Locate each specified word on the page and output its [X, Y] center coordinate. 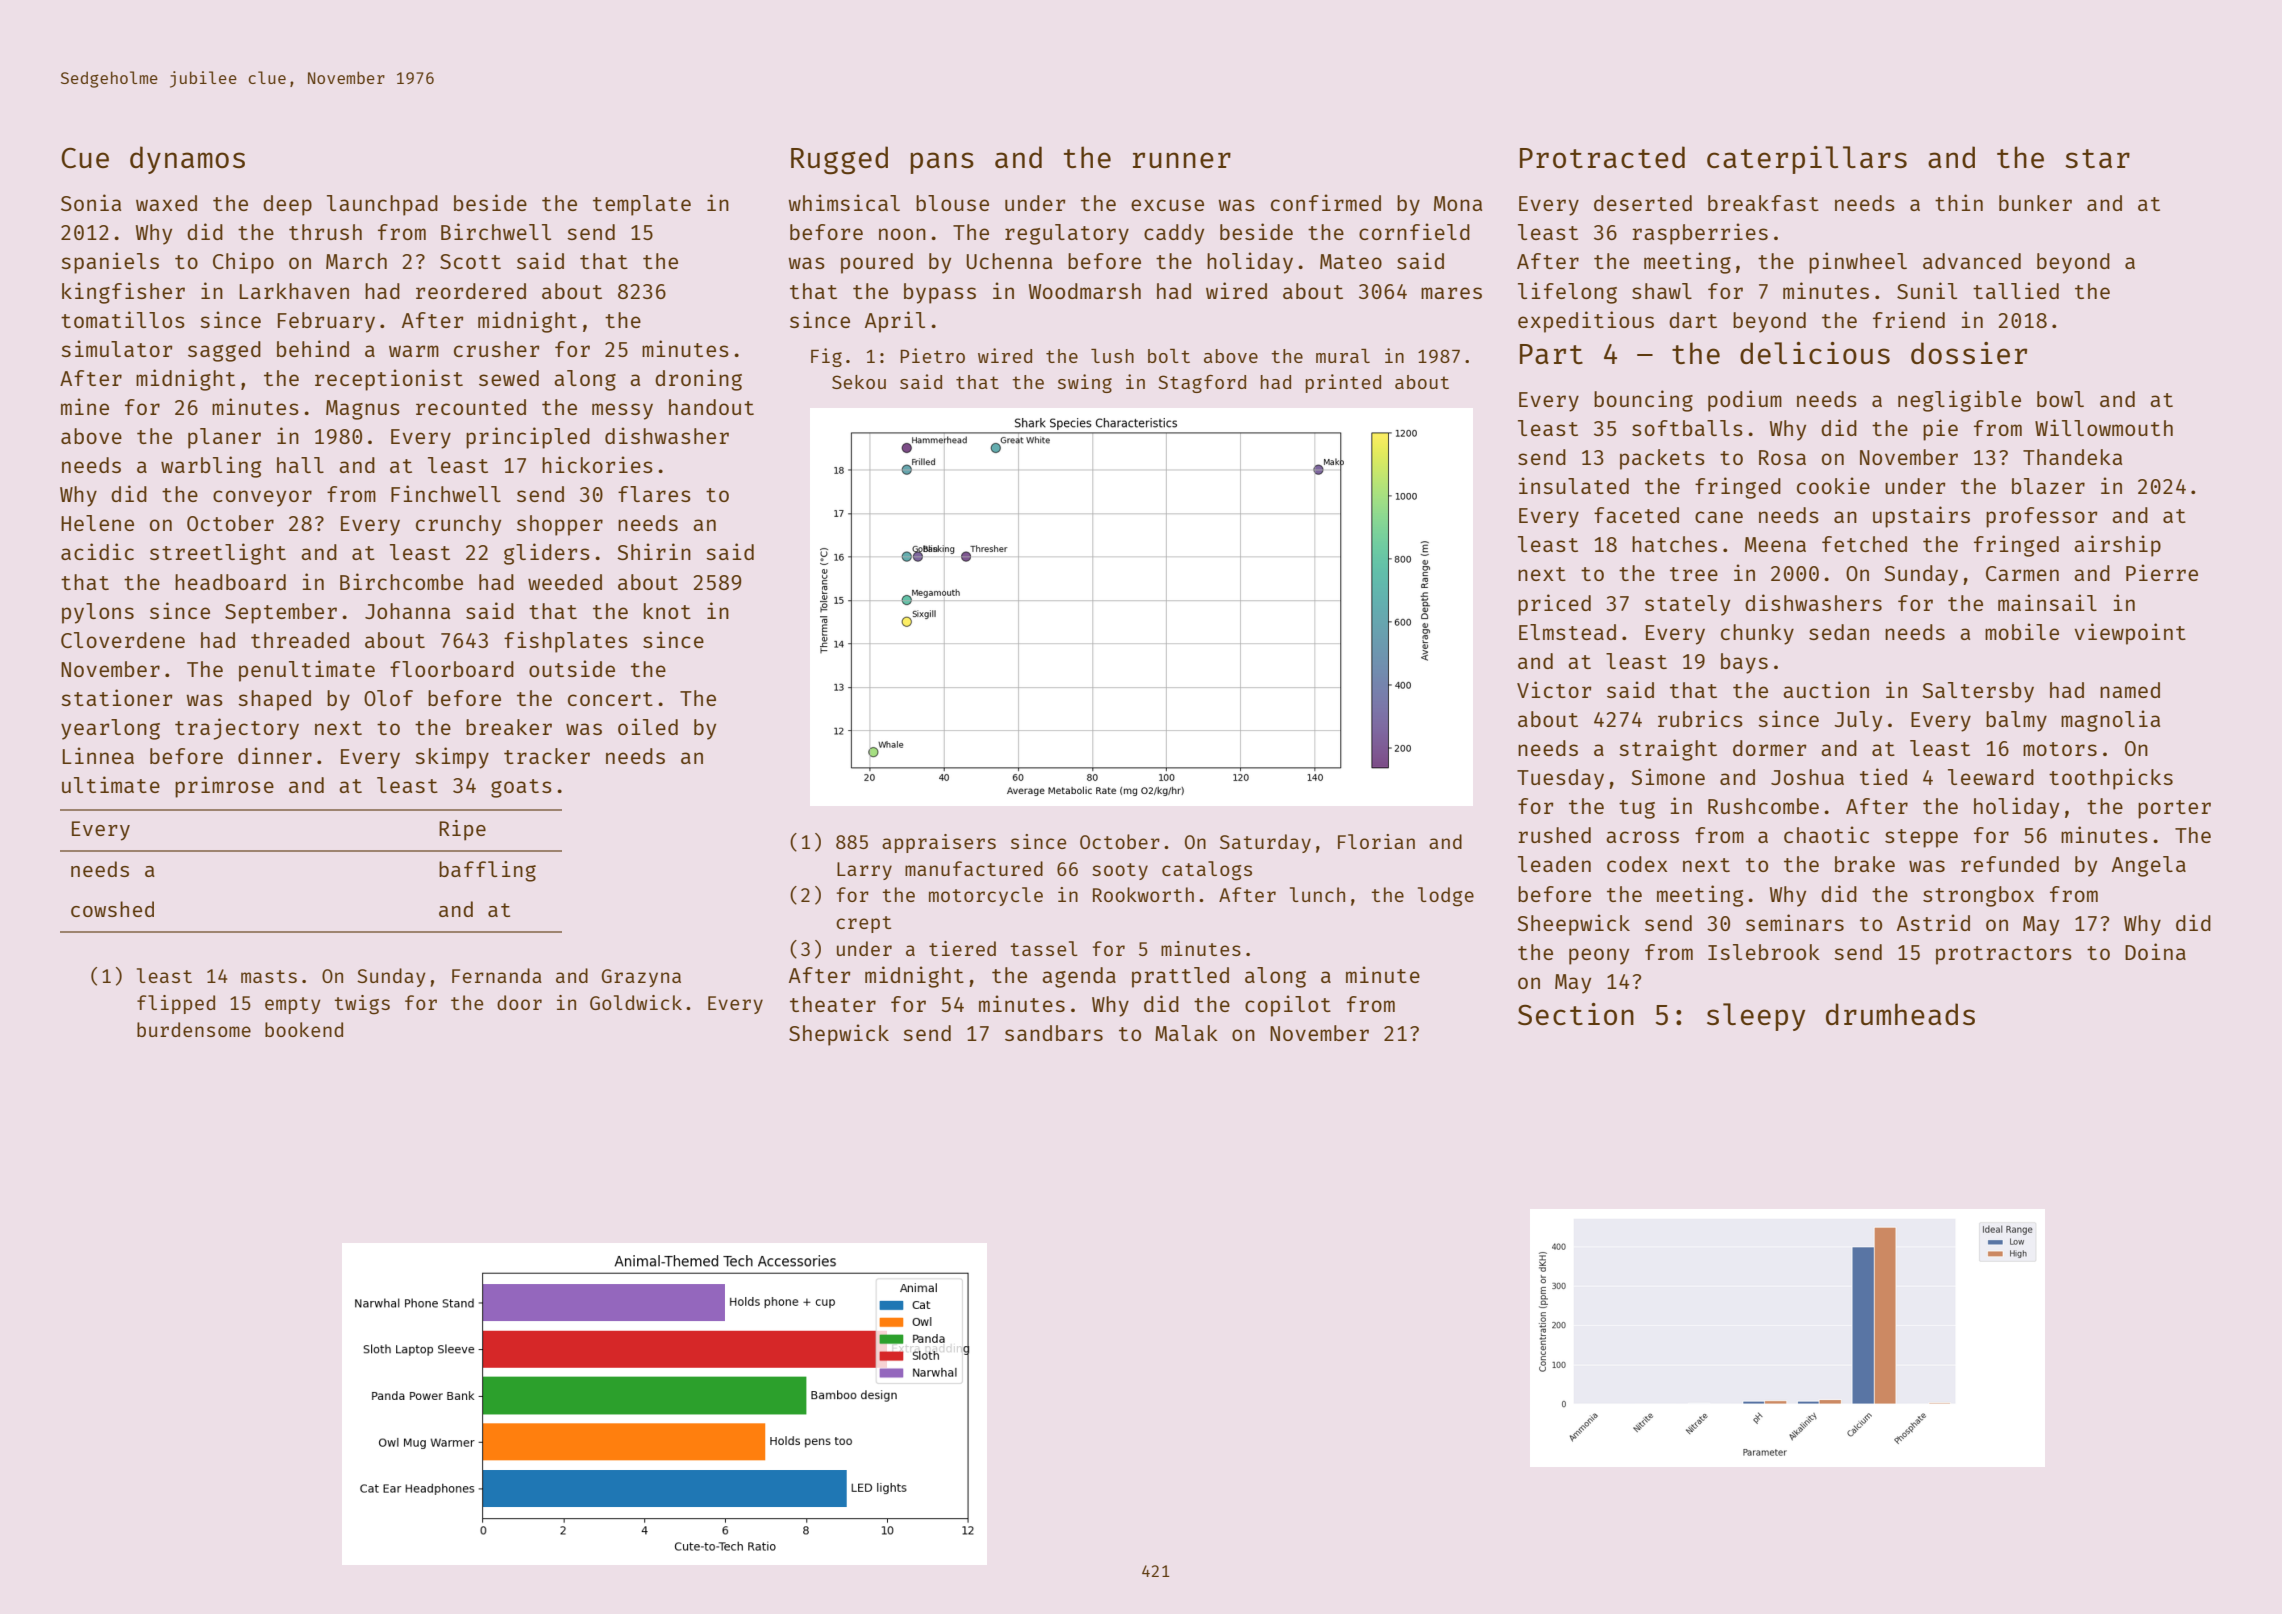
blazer [2048, 486]
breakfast [1763, 203]
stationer [116, 697]
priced [1554, 605]
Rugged [839, 160]
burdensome [194, 1029]
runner [1182, 160]
